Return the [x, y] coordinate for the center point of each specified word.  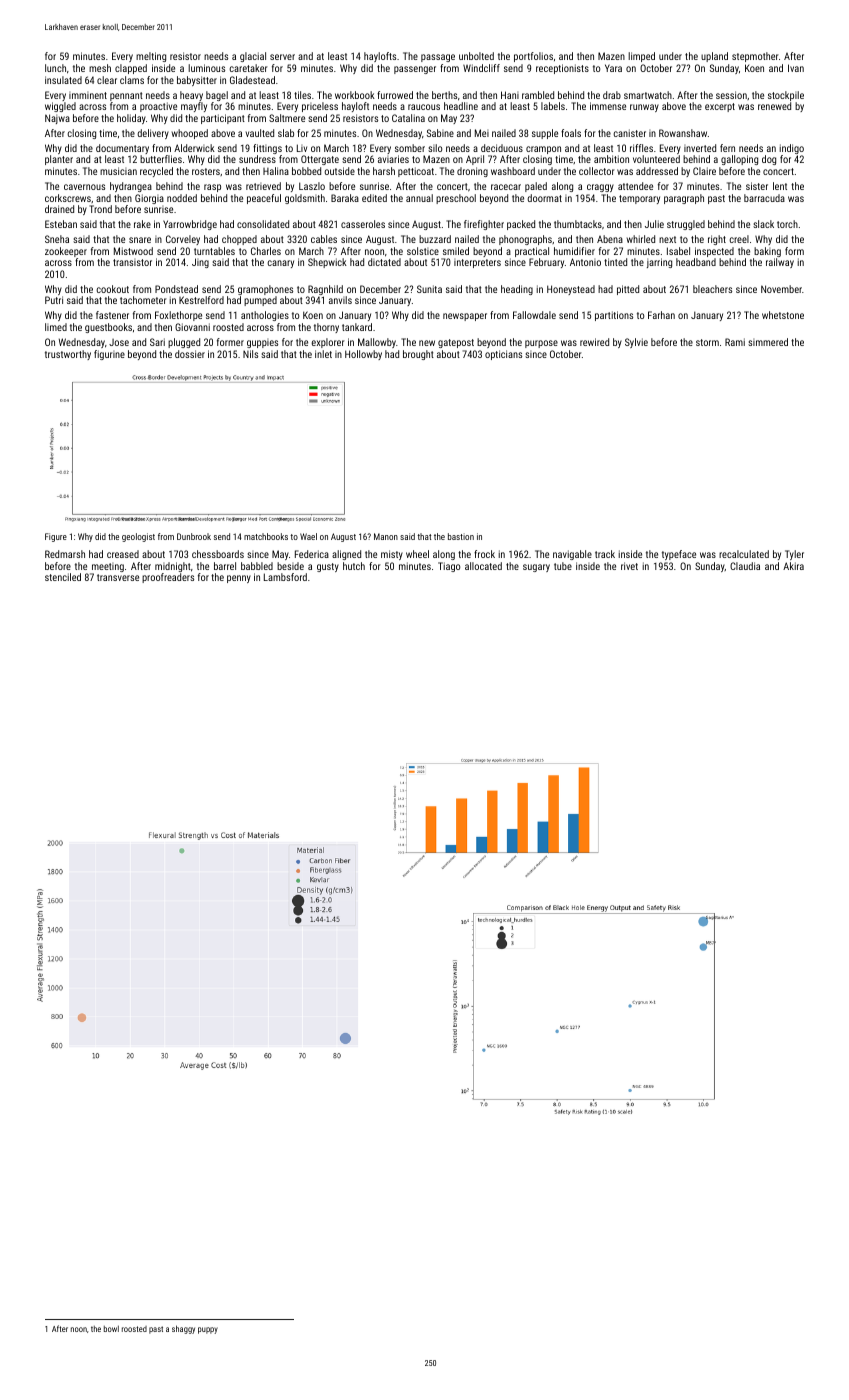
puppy [208, 1330]
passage [438, 58]
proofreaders [168, 578]
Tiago [449, 567]
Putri [54, 300]
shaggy [183, 1329]
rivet [629, 566]
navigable [572, 555]
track [605, 554]
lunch [55, 68]
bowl [111, 1329]
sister [757, 186]
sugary [536, 568]
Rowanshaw [683, 133]
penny [239, 579]
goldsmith [305, 199]
